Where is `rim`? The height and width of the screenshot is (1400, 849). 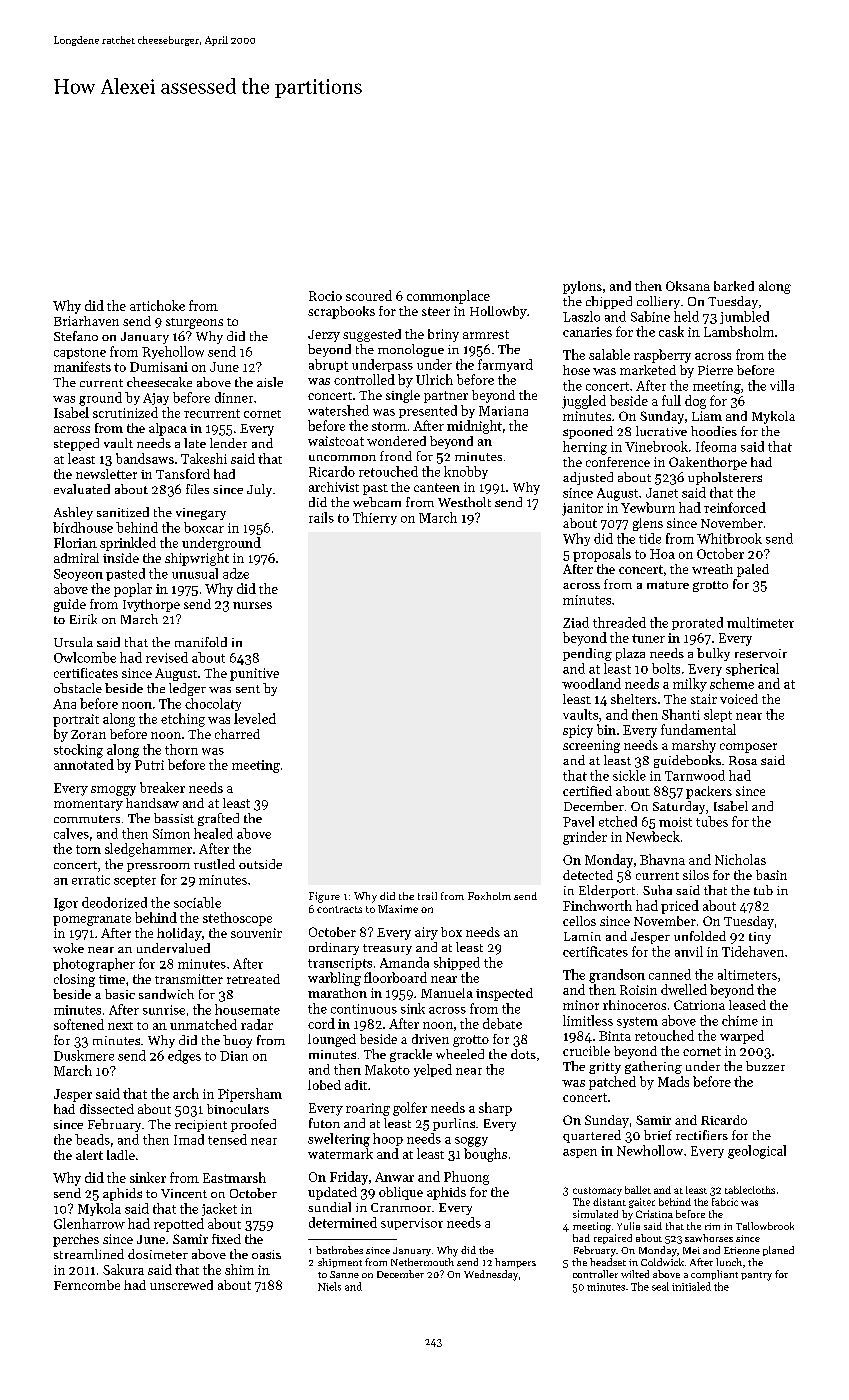
rim is located at coordinates (712, 1226).
